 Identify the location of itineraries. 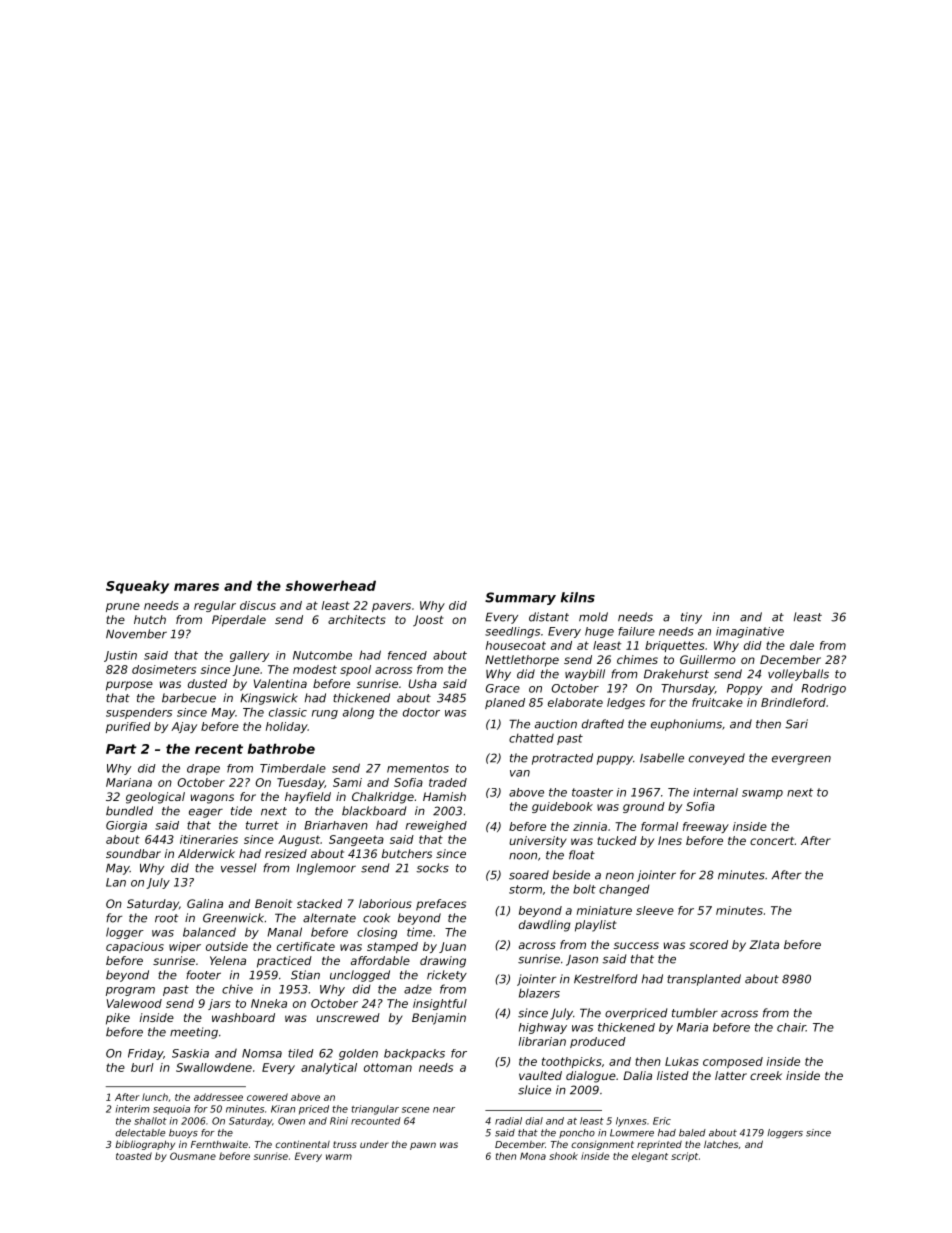
(209, 839).
